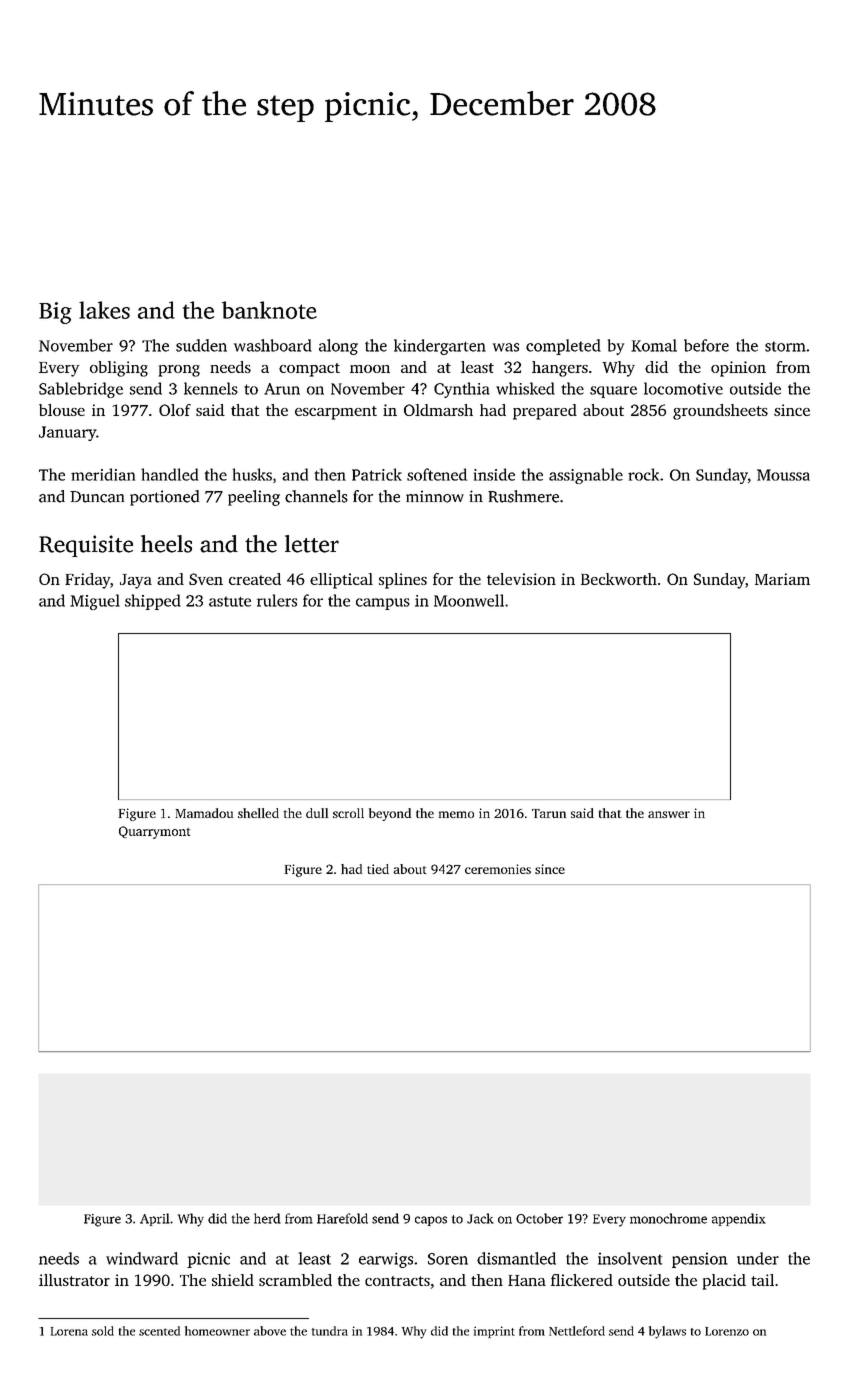 The width and height of the image is (849, 1400). I want to click on ceremonies, so click(498, 869).
